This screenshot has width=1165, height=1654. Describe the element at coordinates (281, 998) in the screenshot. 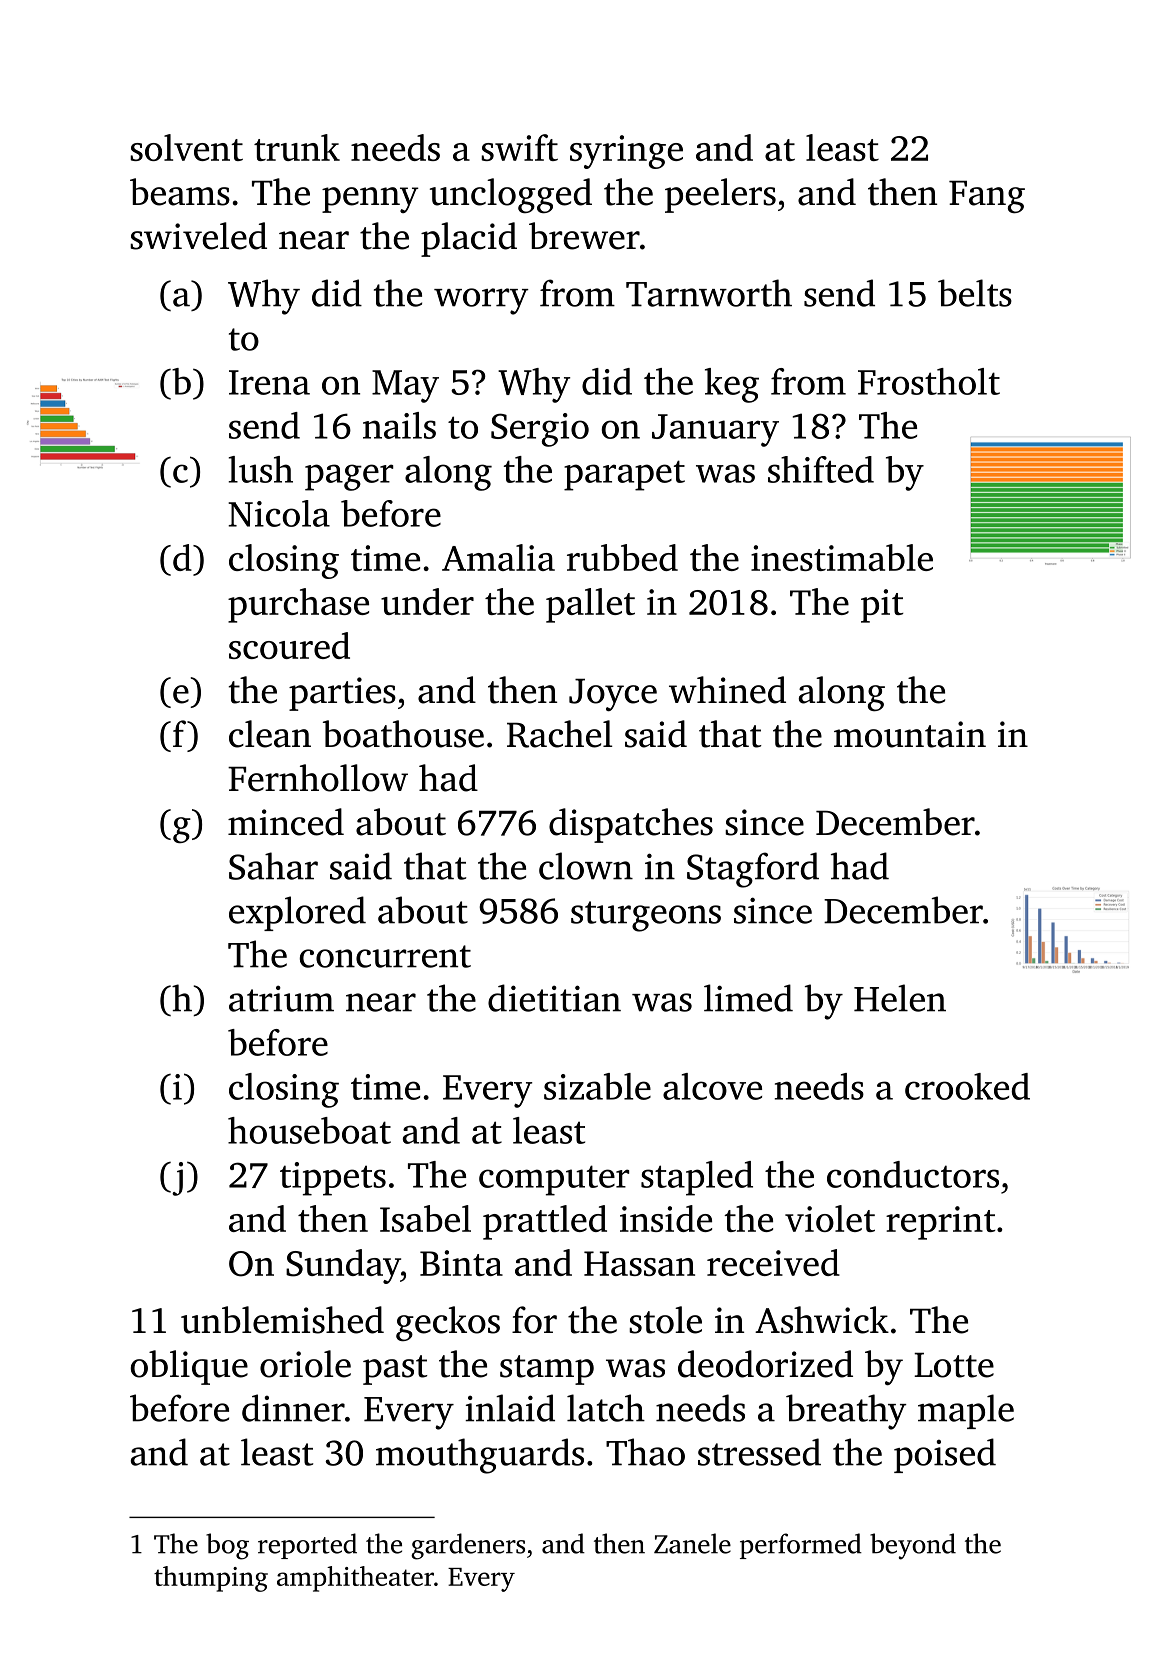

I see `atrium` at that location.
